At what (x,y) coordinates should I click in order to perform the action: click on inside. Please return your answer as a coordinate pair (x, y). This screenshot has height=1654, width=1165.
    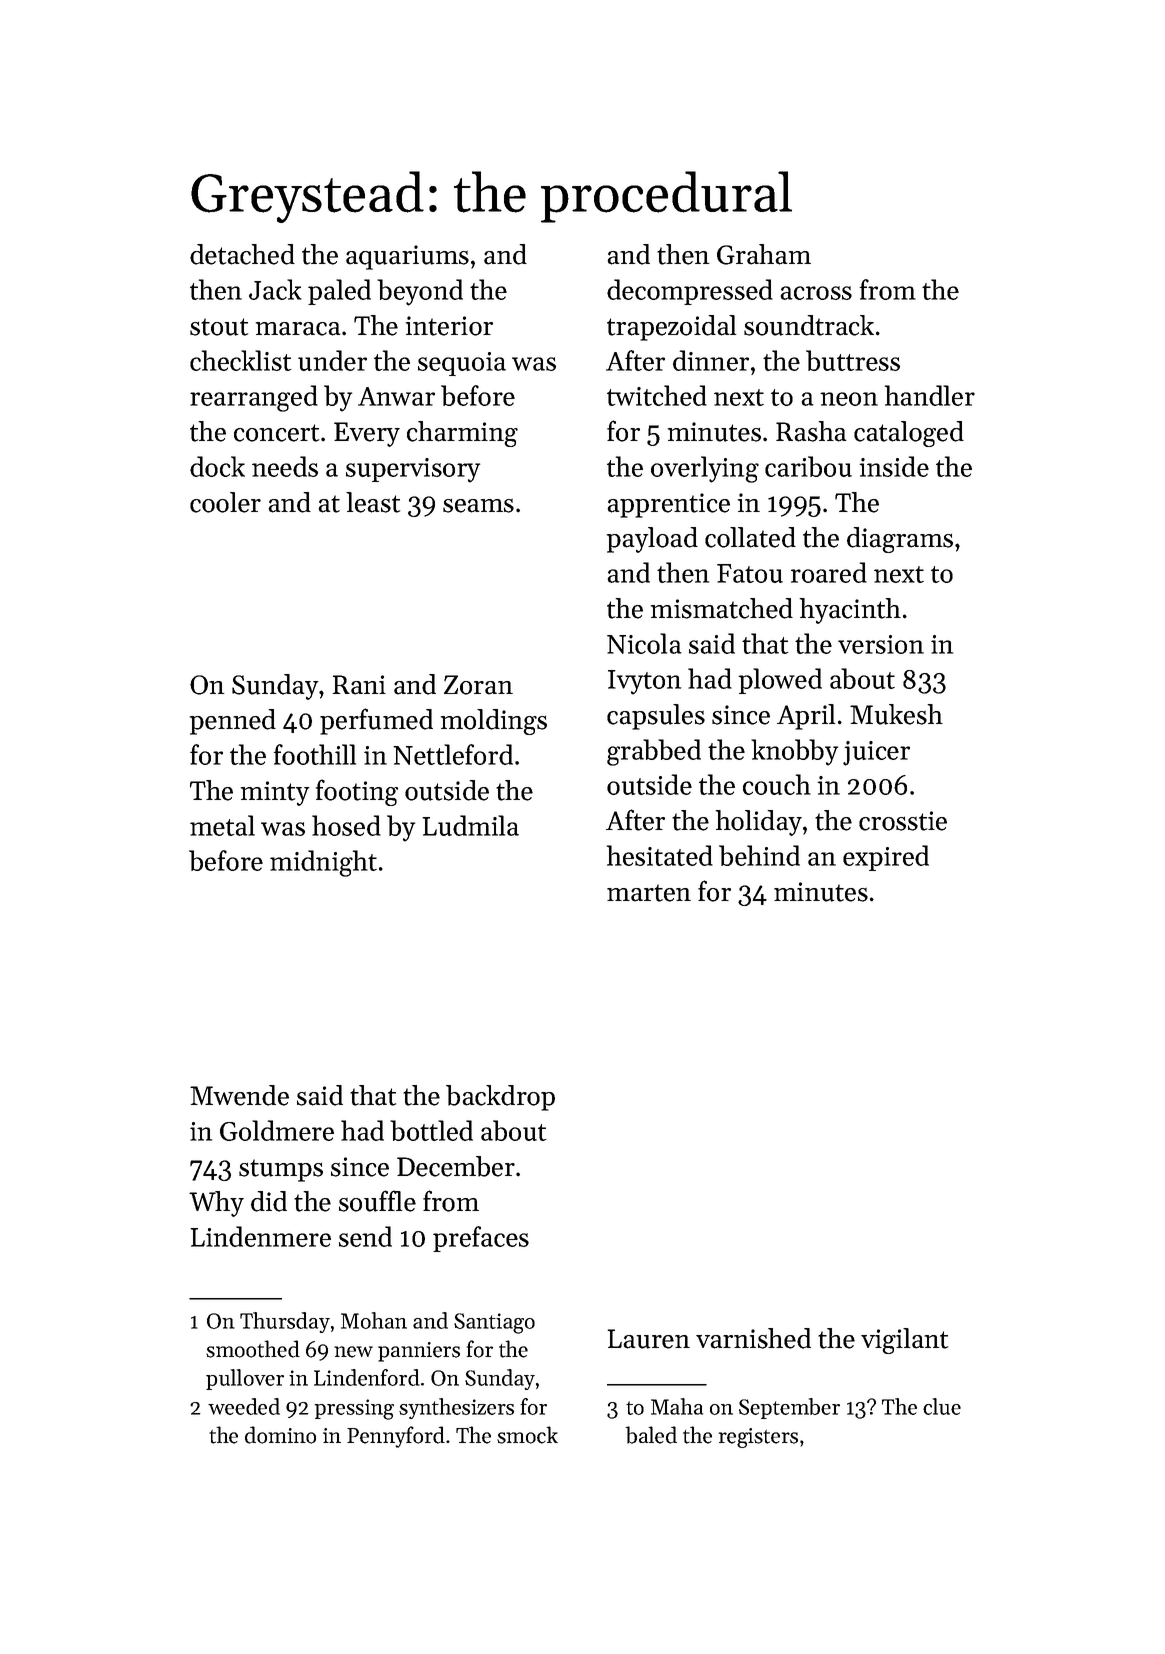
    Looking at the image, I should click on (894, 466).
